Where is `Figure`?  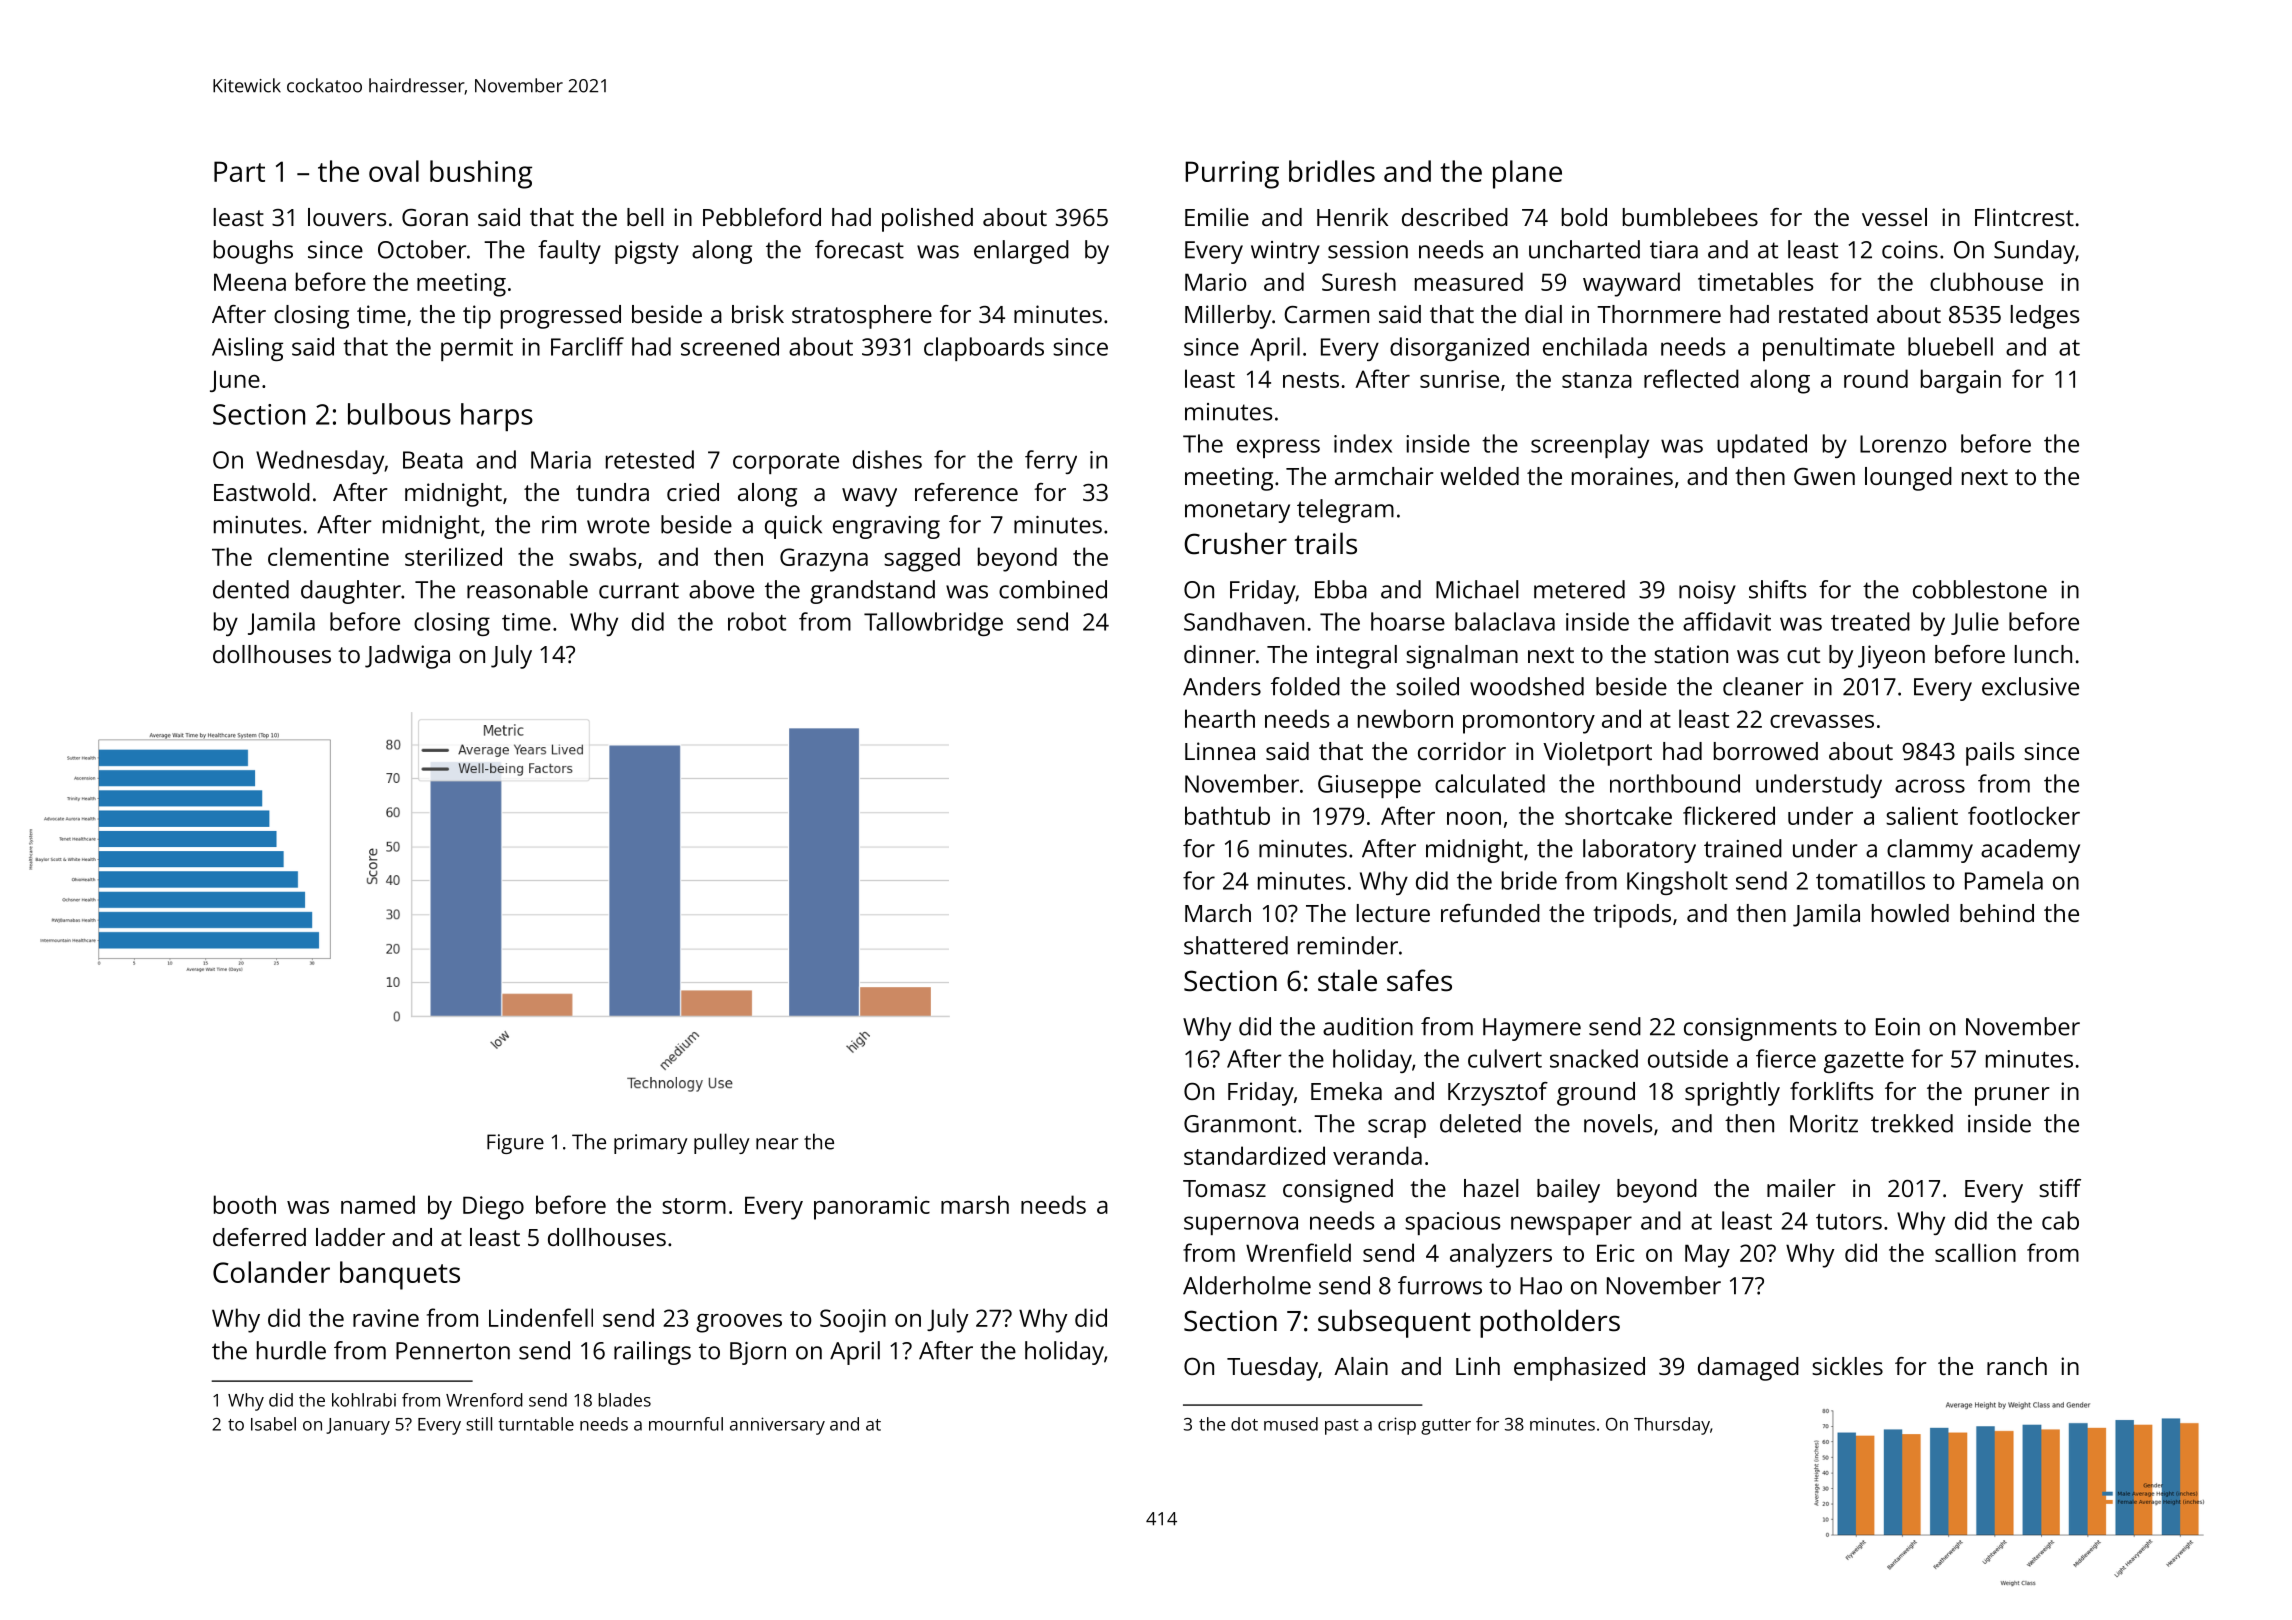 Figure is located at coordinates (515, 1144).
